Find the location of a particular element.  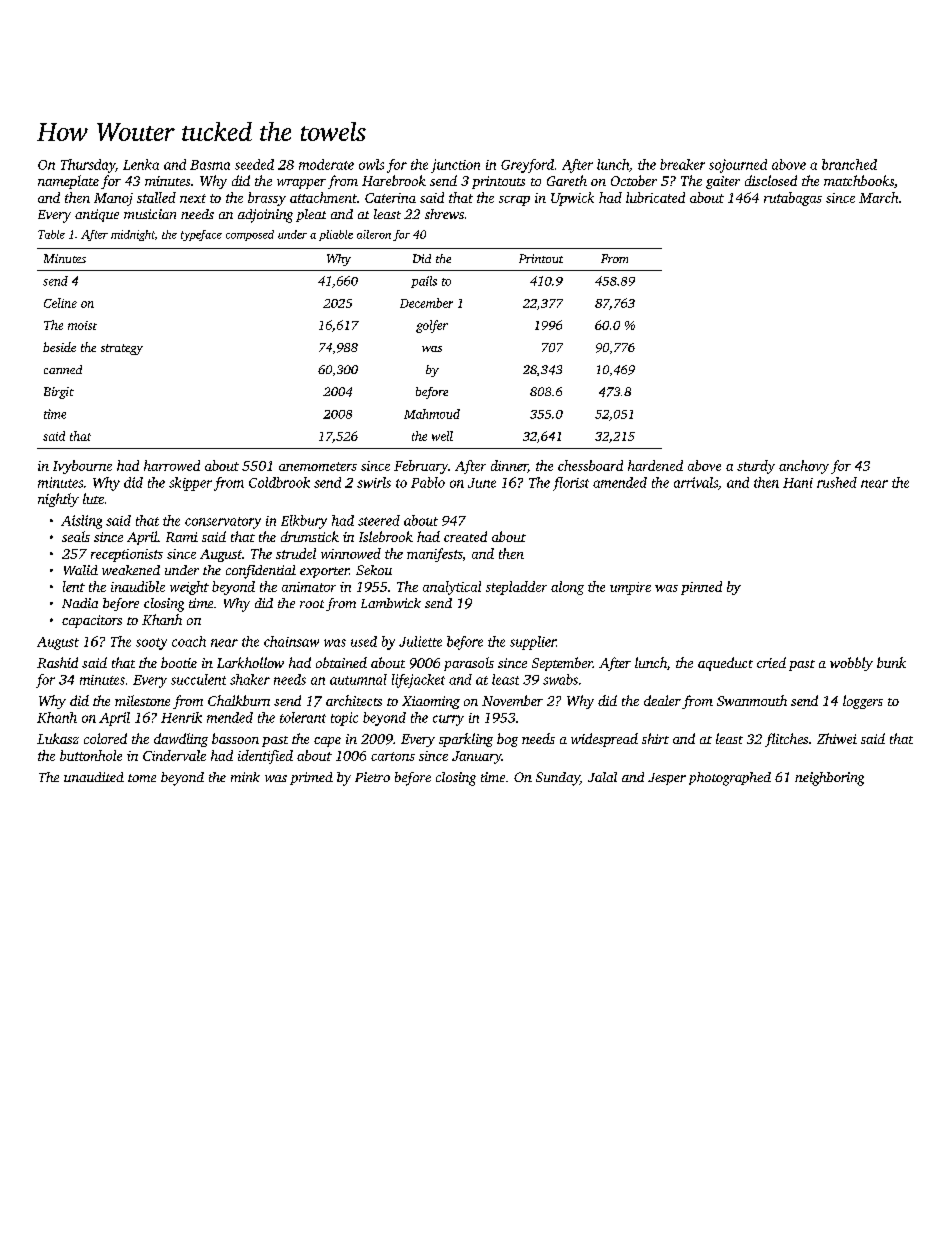

golfer is located at coordinates (432, 326).
